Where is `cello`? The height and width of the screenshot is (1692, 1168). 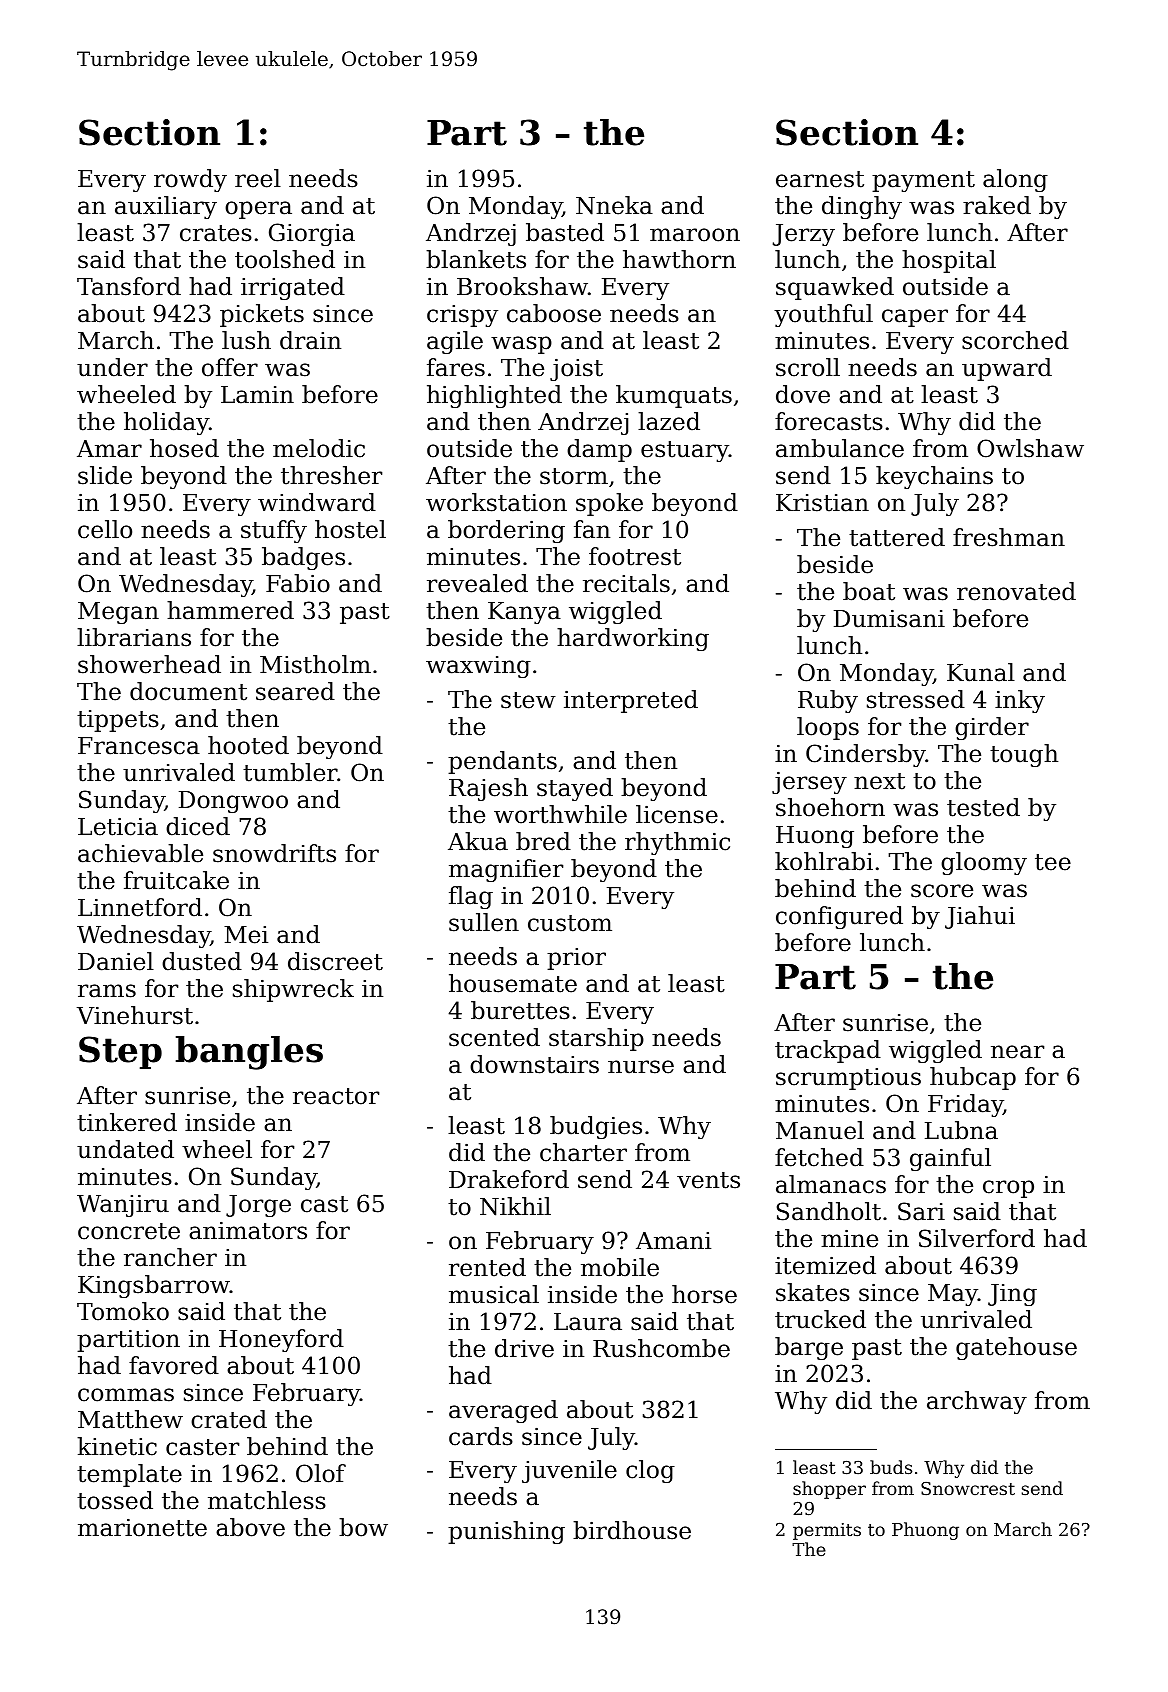 cello is located at coordinates (105, 529).
